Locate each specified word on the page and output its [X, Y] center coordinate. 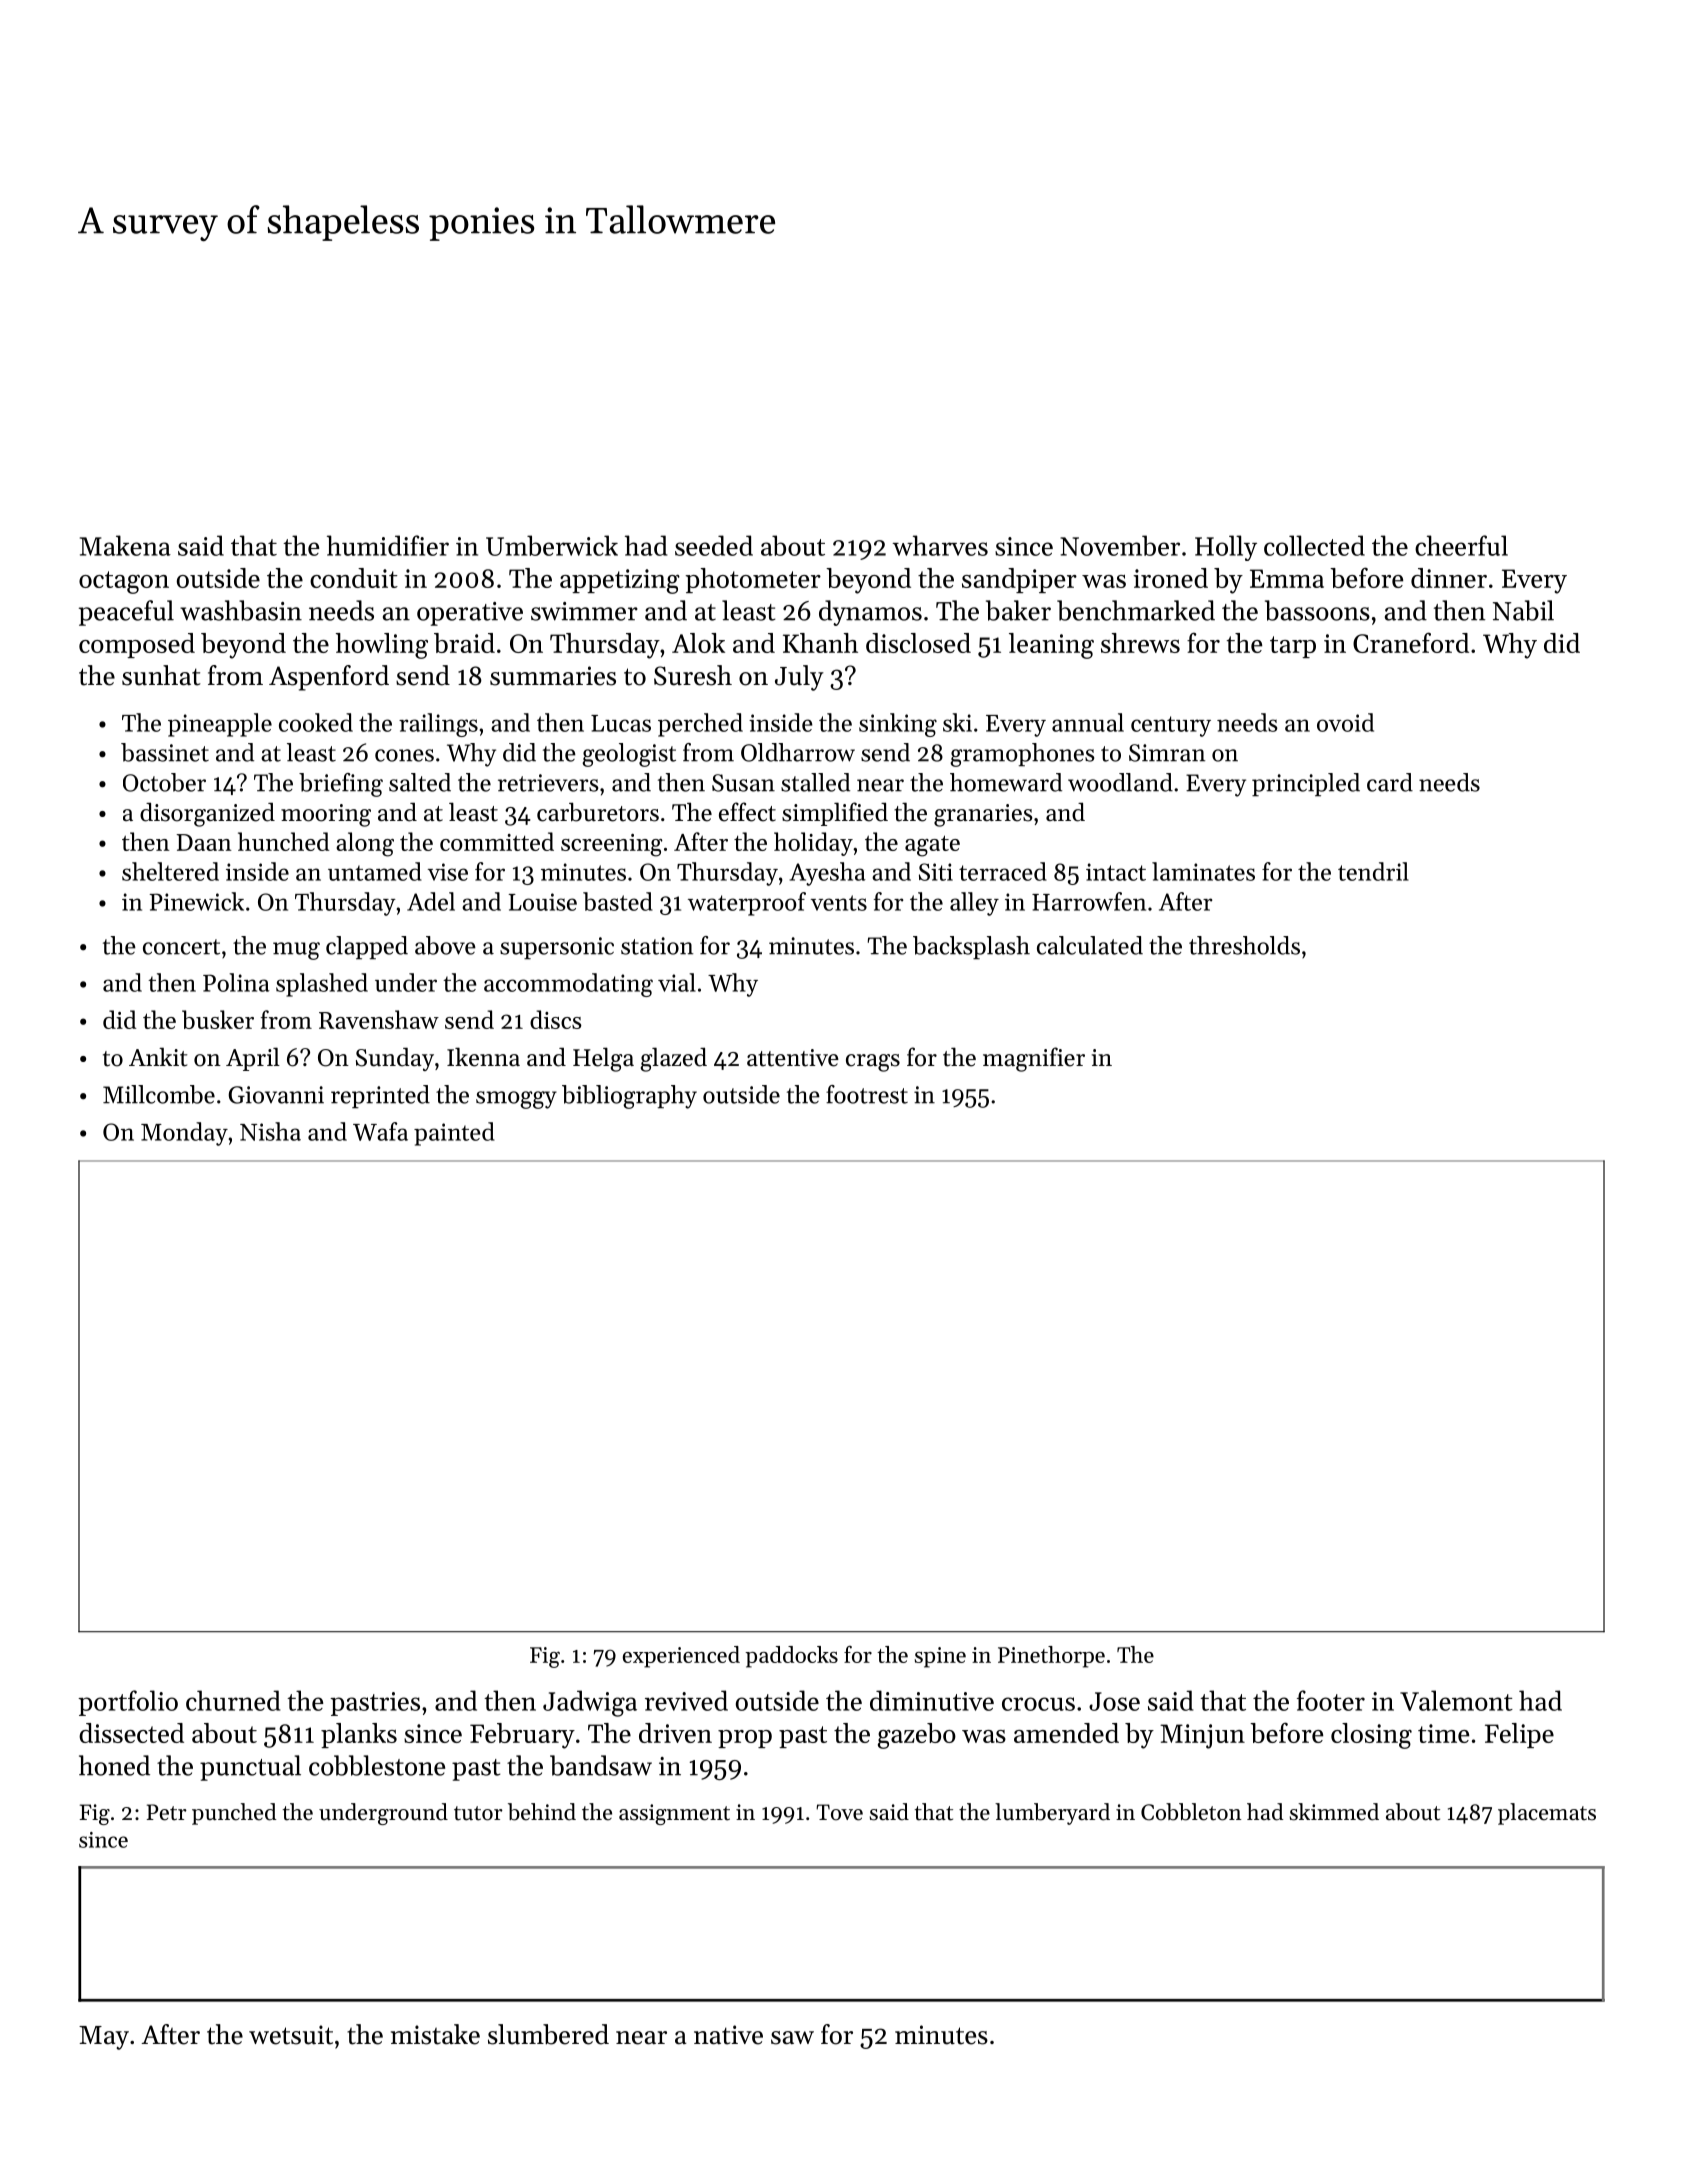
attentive [793, 1058]
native [728, 2035]
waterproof [747, 904]
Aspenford [329, 678]
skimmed [1334, 1812]
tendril [1373, 871]
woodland [1120, 782]
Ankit [158, 1057]
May [104, 2038]
